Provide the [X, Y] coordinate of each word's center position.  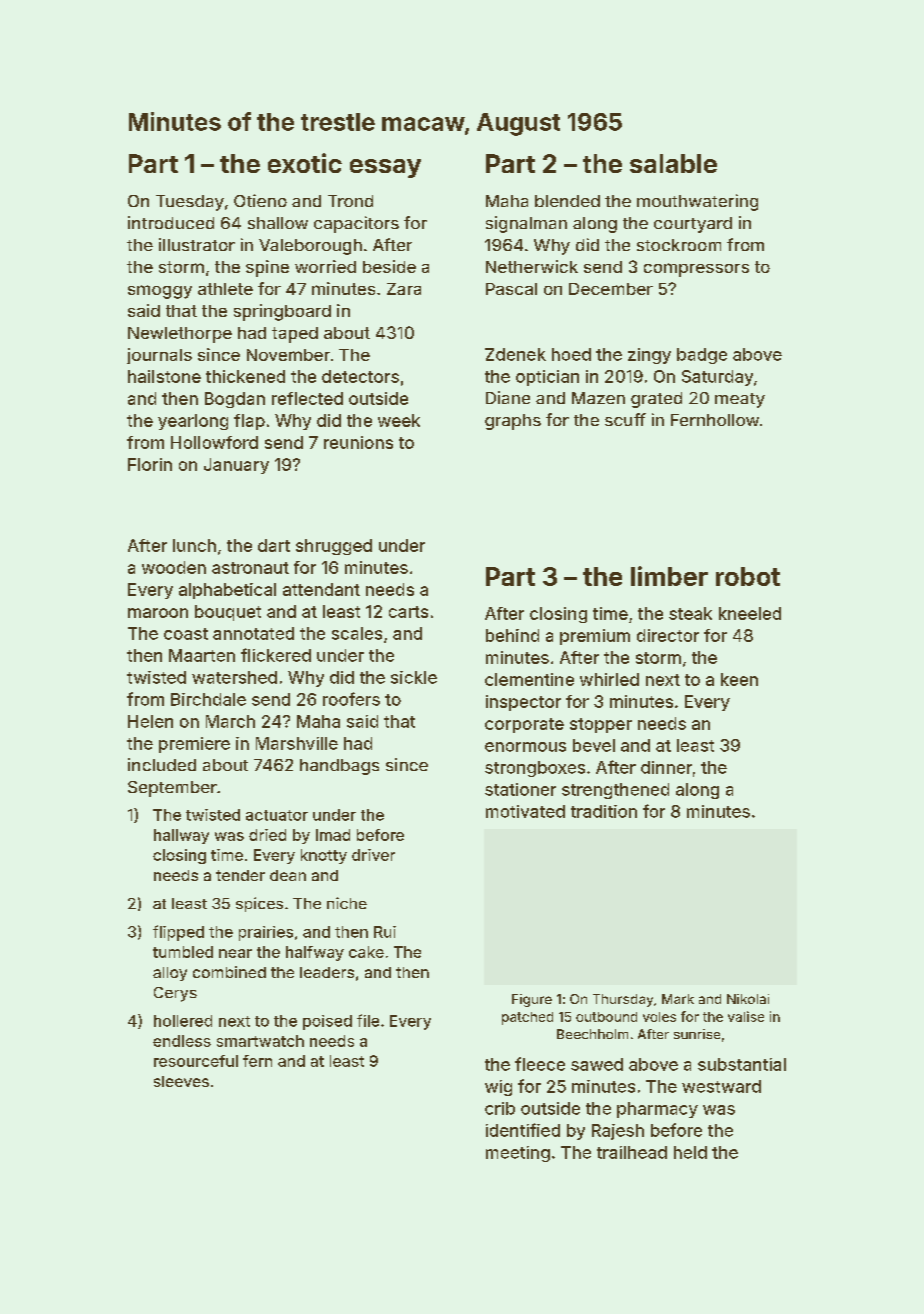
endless [182, 1041]
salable [673, 163]
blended [567, 201]
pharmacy [657, 1110]
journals [159, 356]
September [172, 789]
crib [500, 1108]
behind [512, 635]
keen [739, 679]
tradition [604, 811]
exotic [305, 163]
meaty [740, 400]
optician [547, 378]
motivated [525, 811]
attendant [321, 589]
